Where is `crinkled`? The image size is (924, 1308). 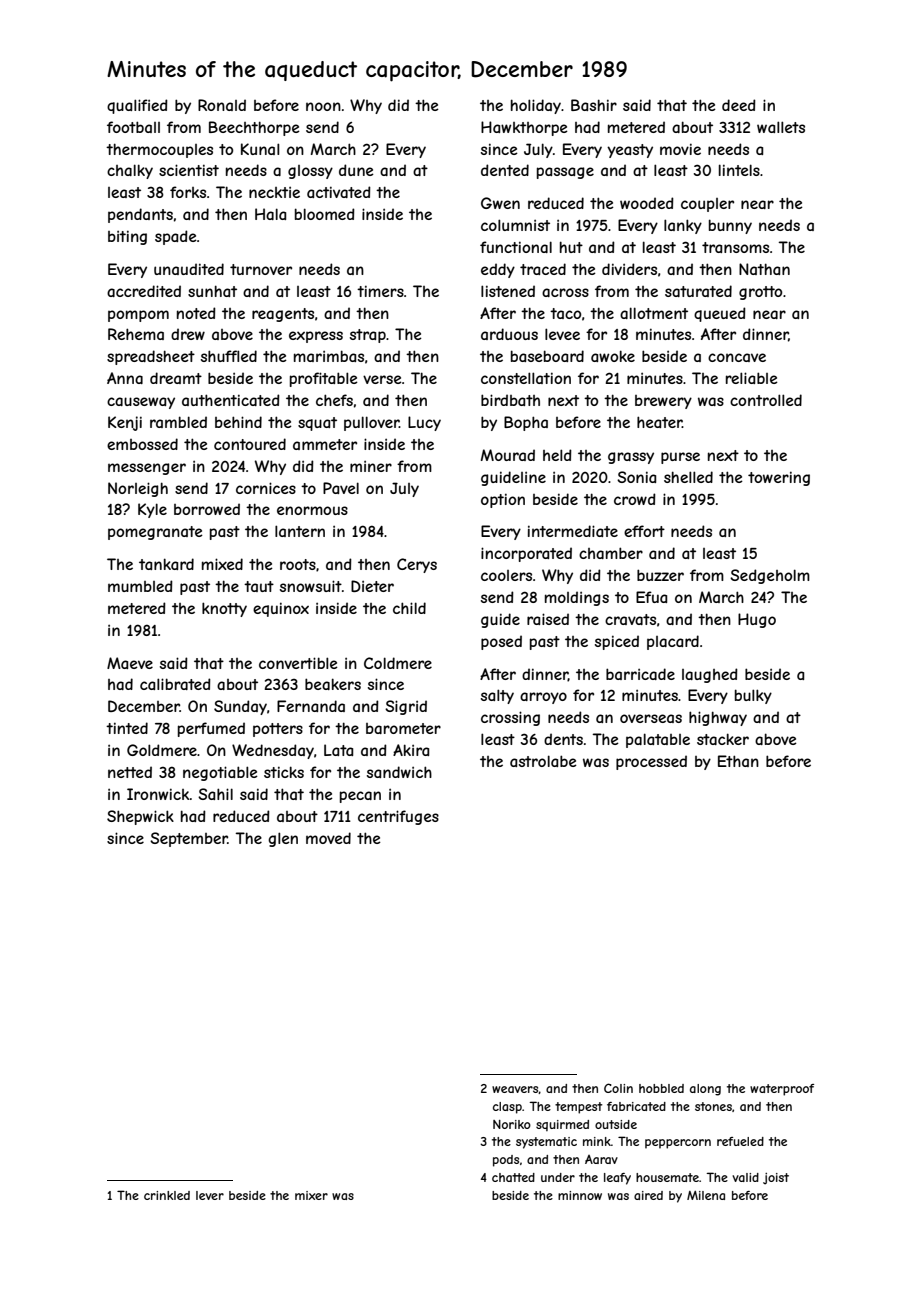
crinkled is located at coordinates (167, 1195).
